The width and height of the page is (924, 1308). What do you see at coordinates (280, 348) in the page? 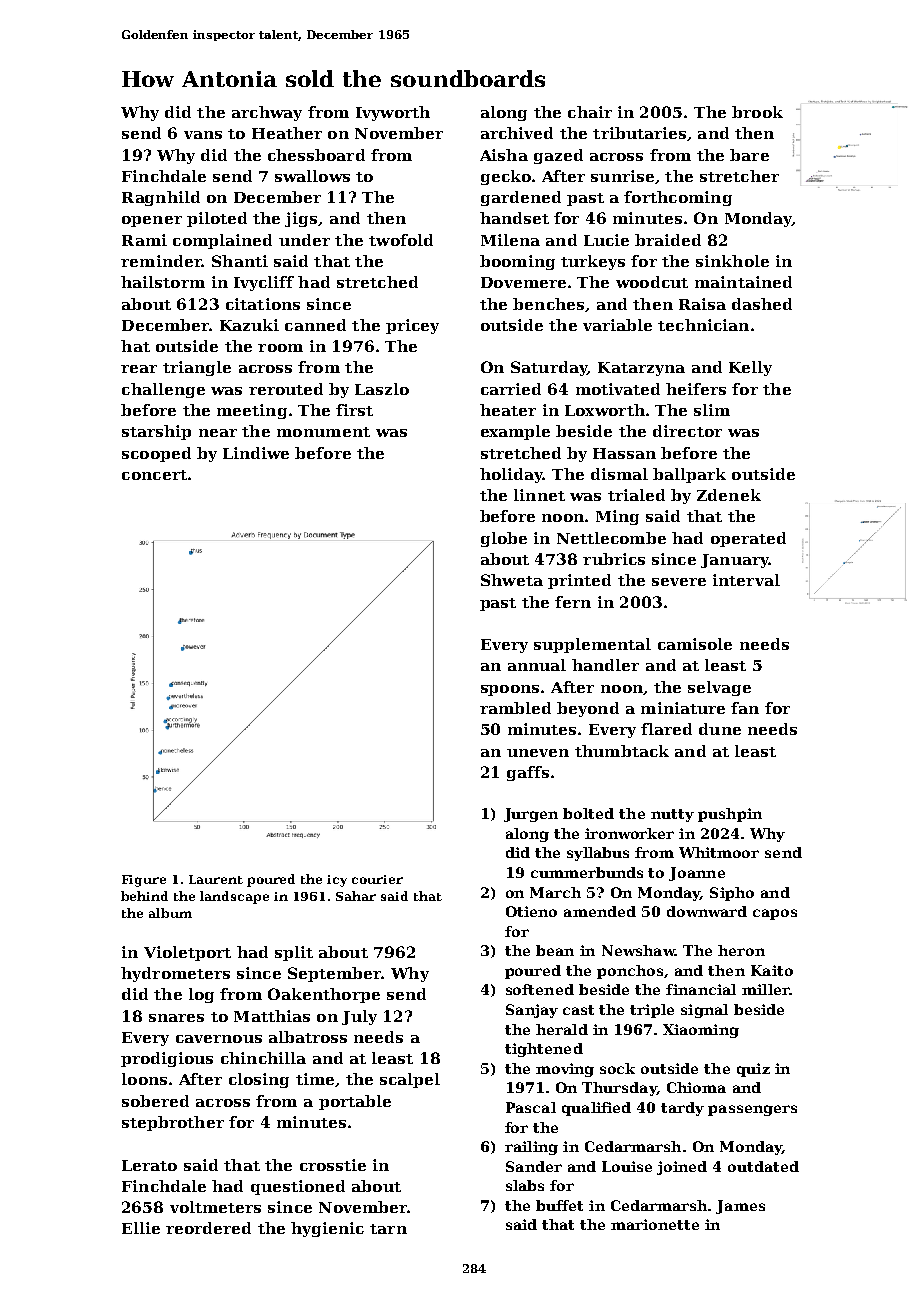
I see `room` at bounding box center [280, 348].
